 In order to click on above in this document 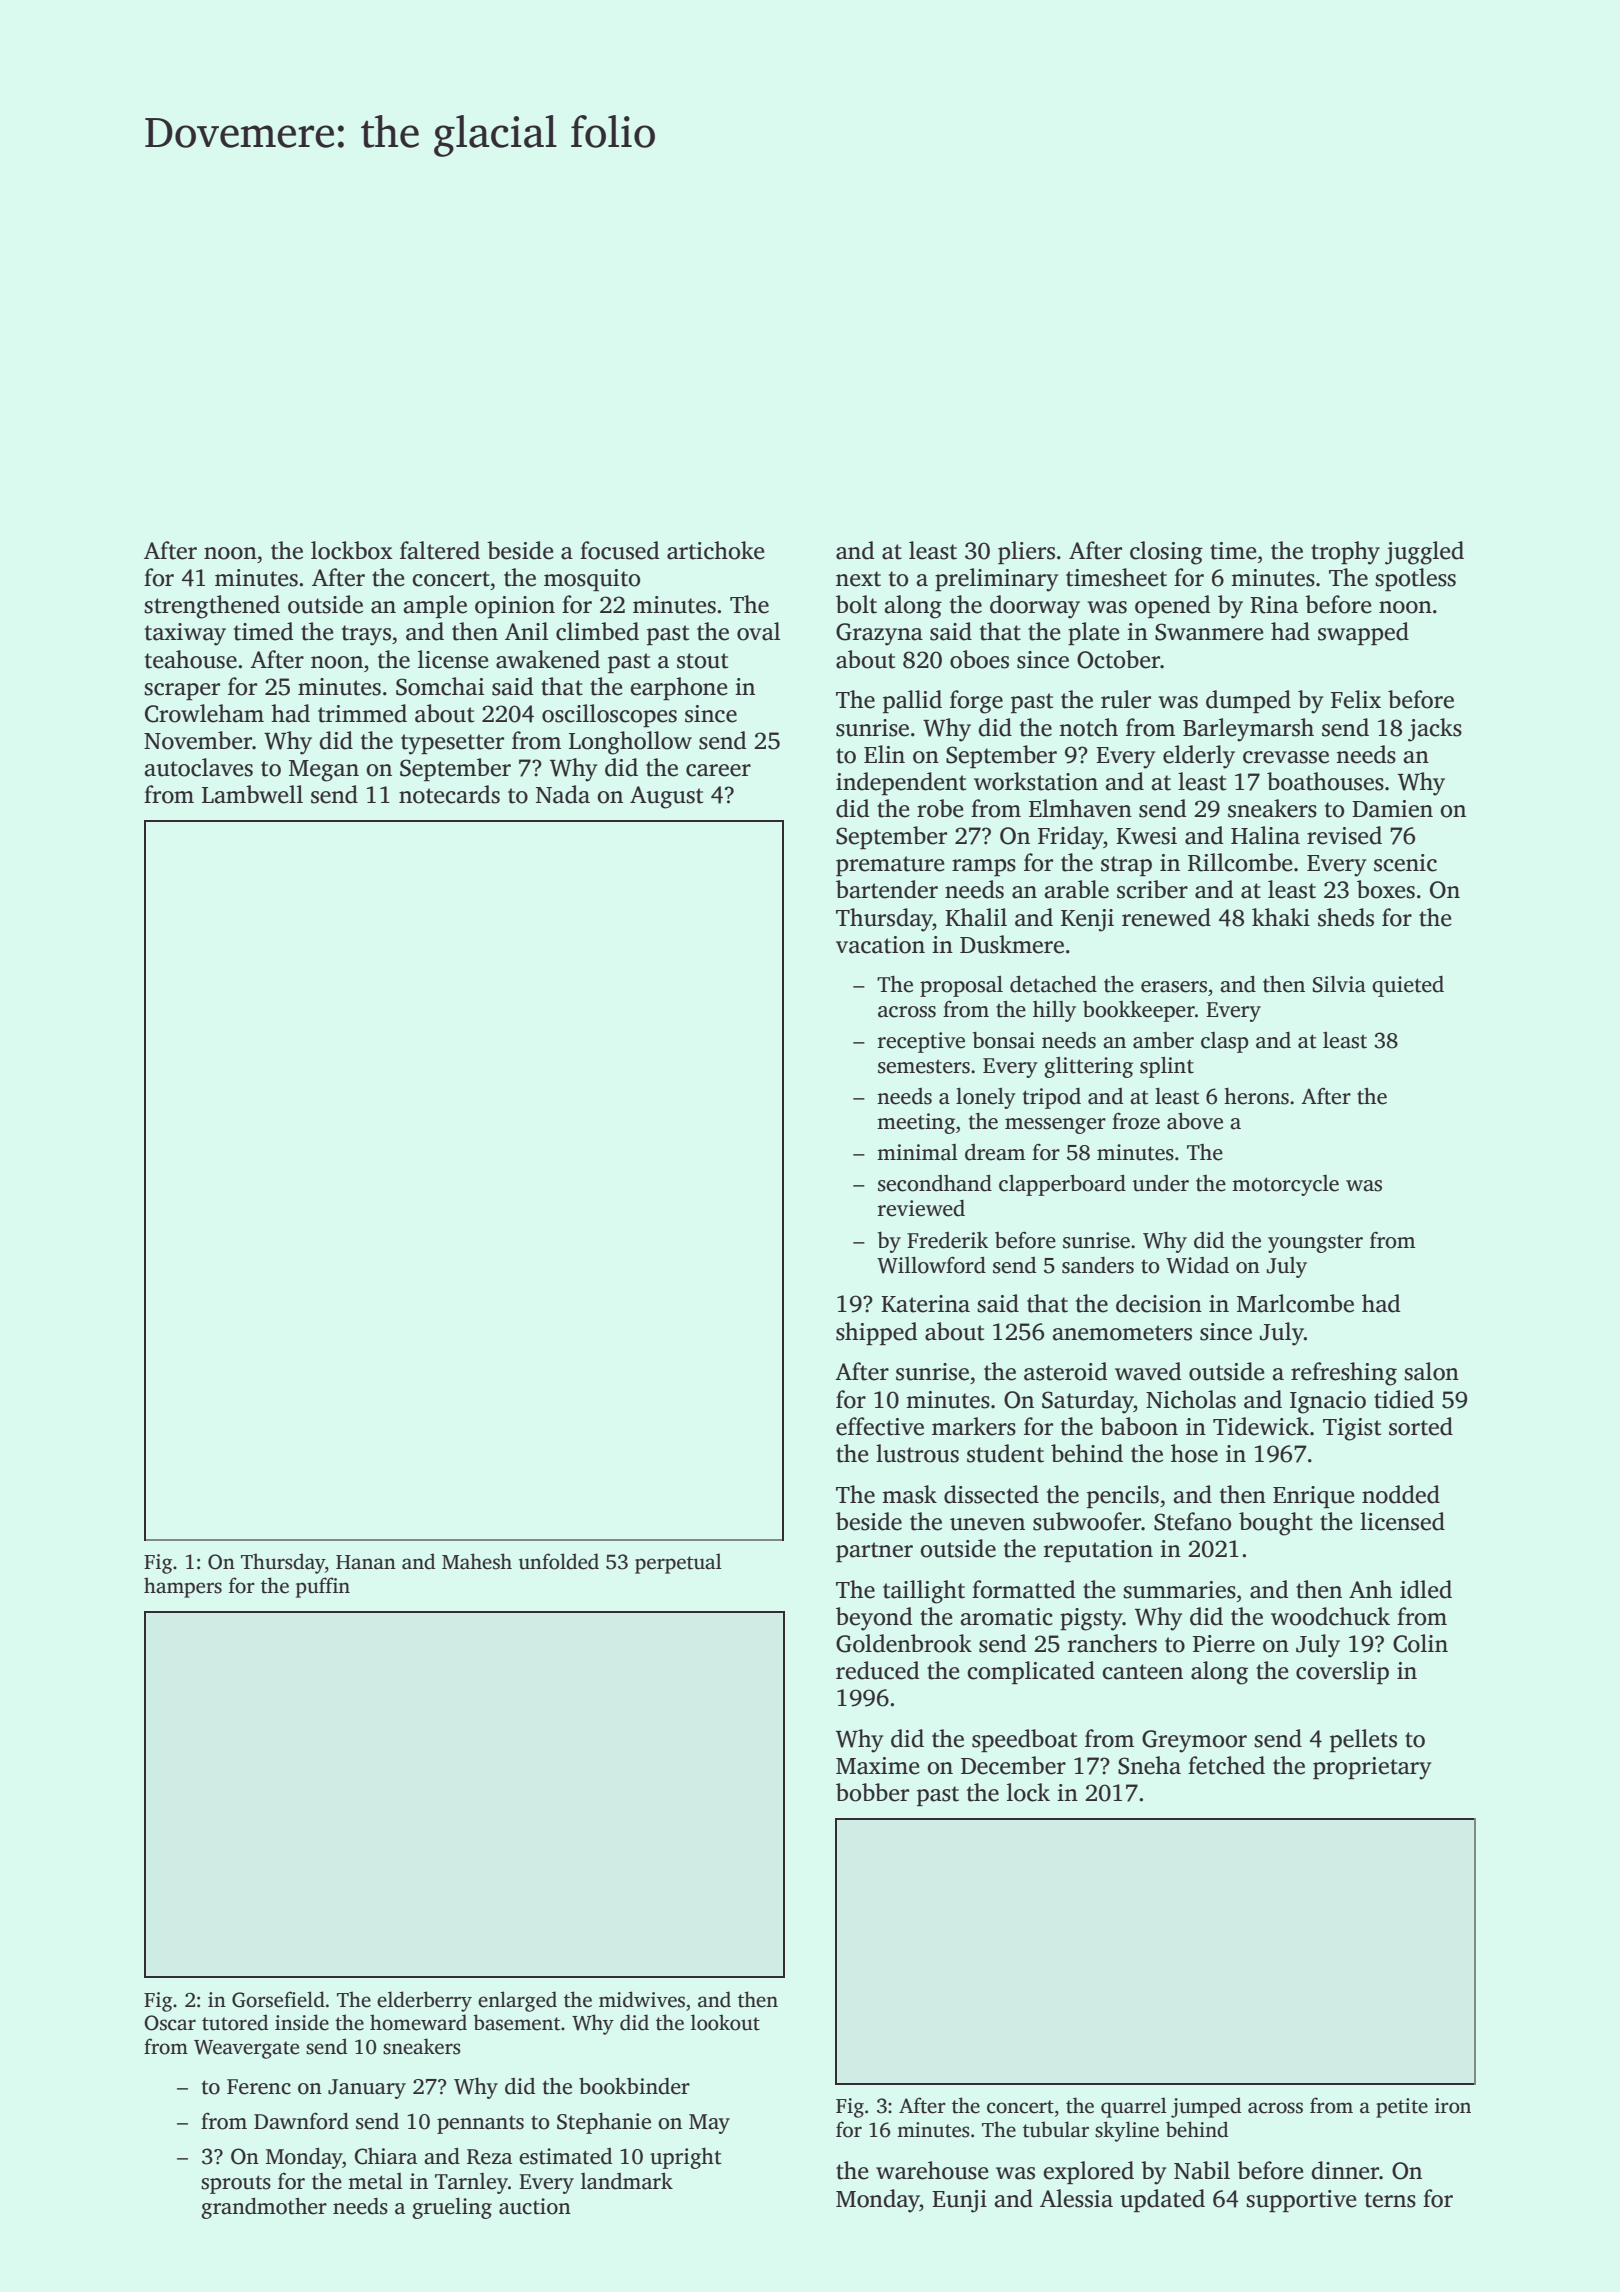, I will do `click(1195, 1121)`.
